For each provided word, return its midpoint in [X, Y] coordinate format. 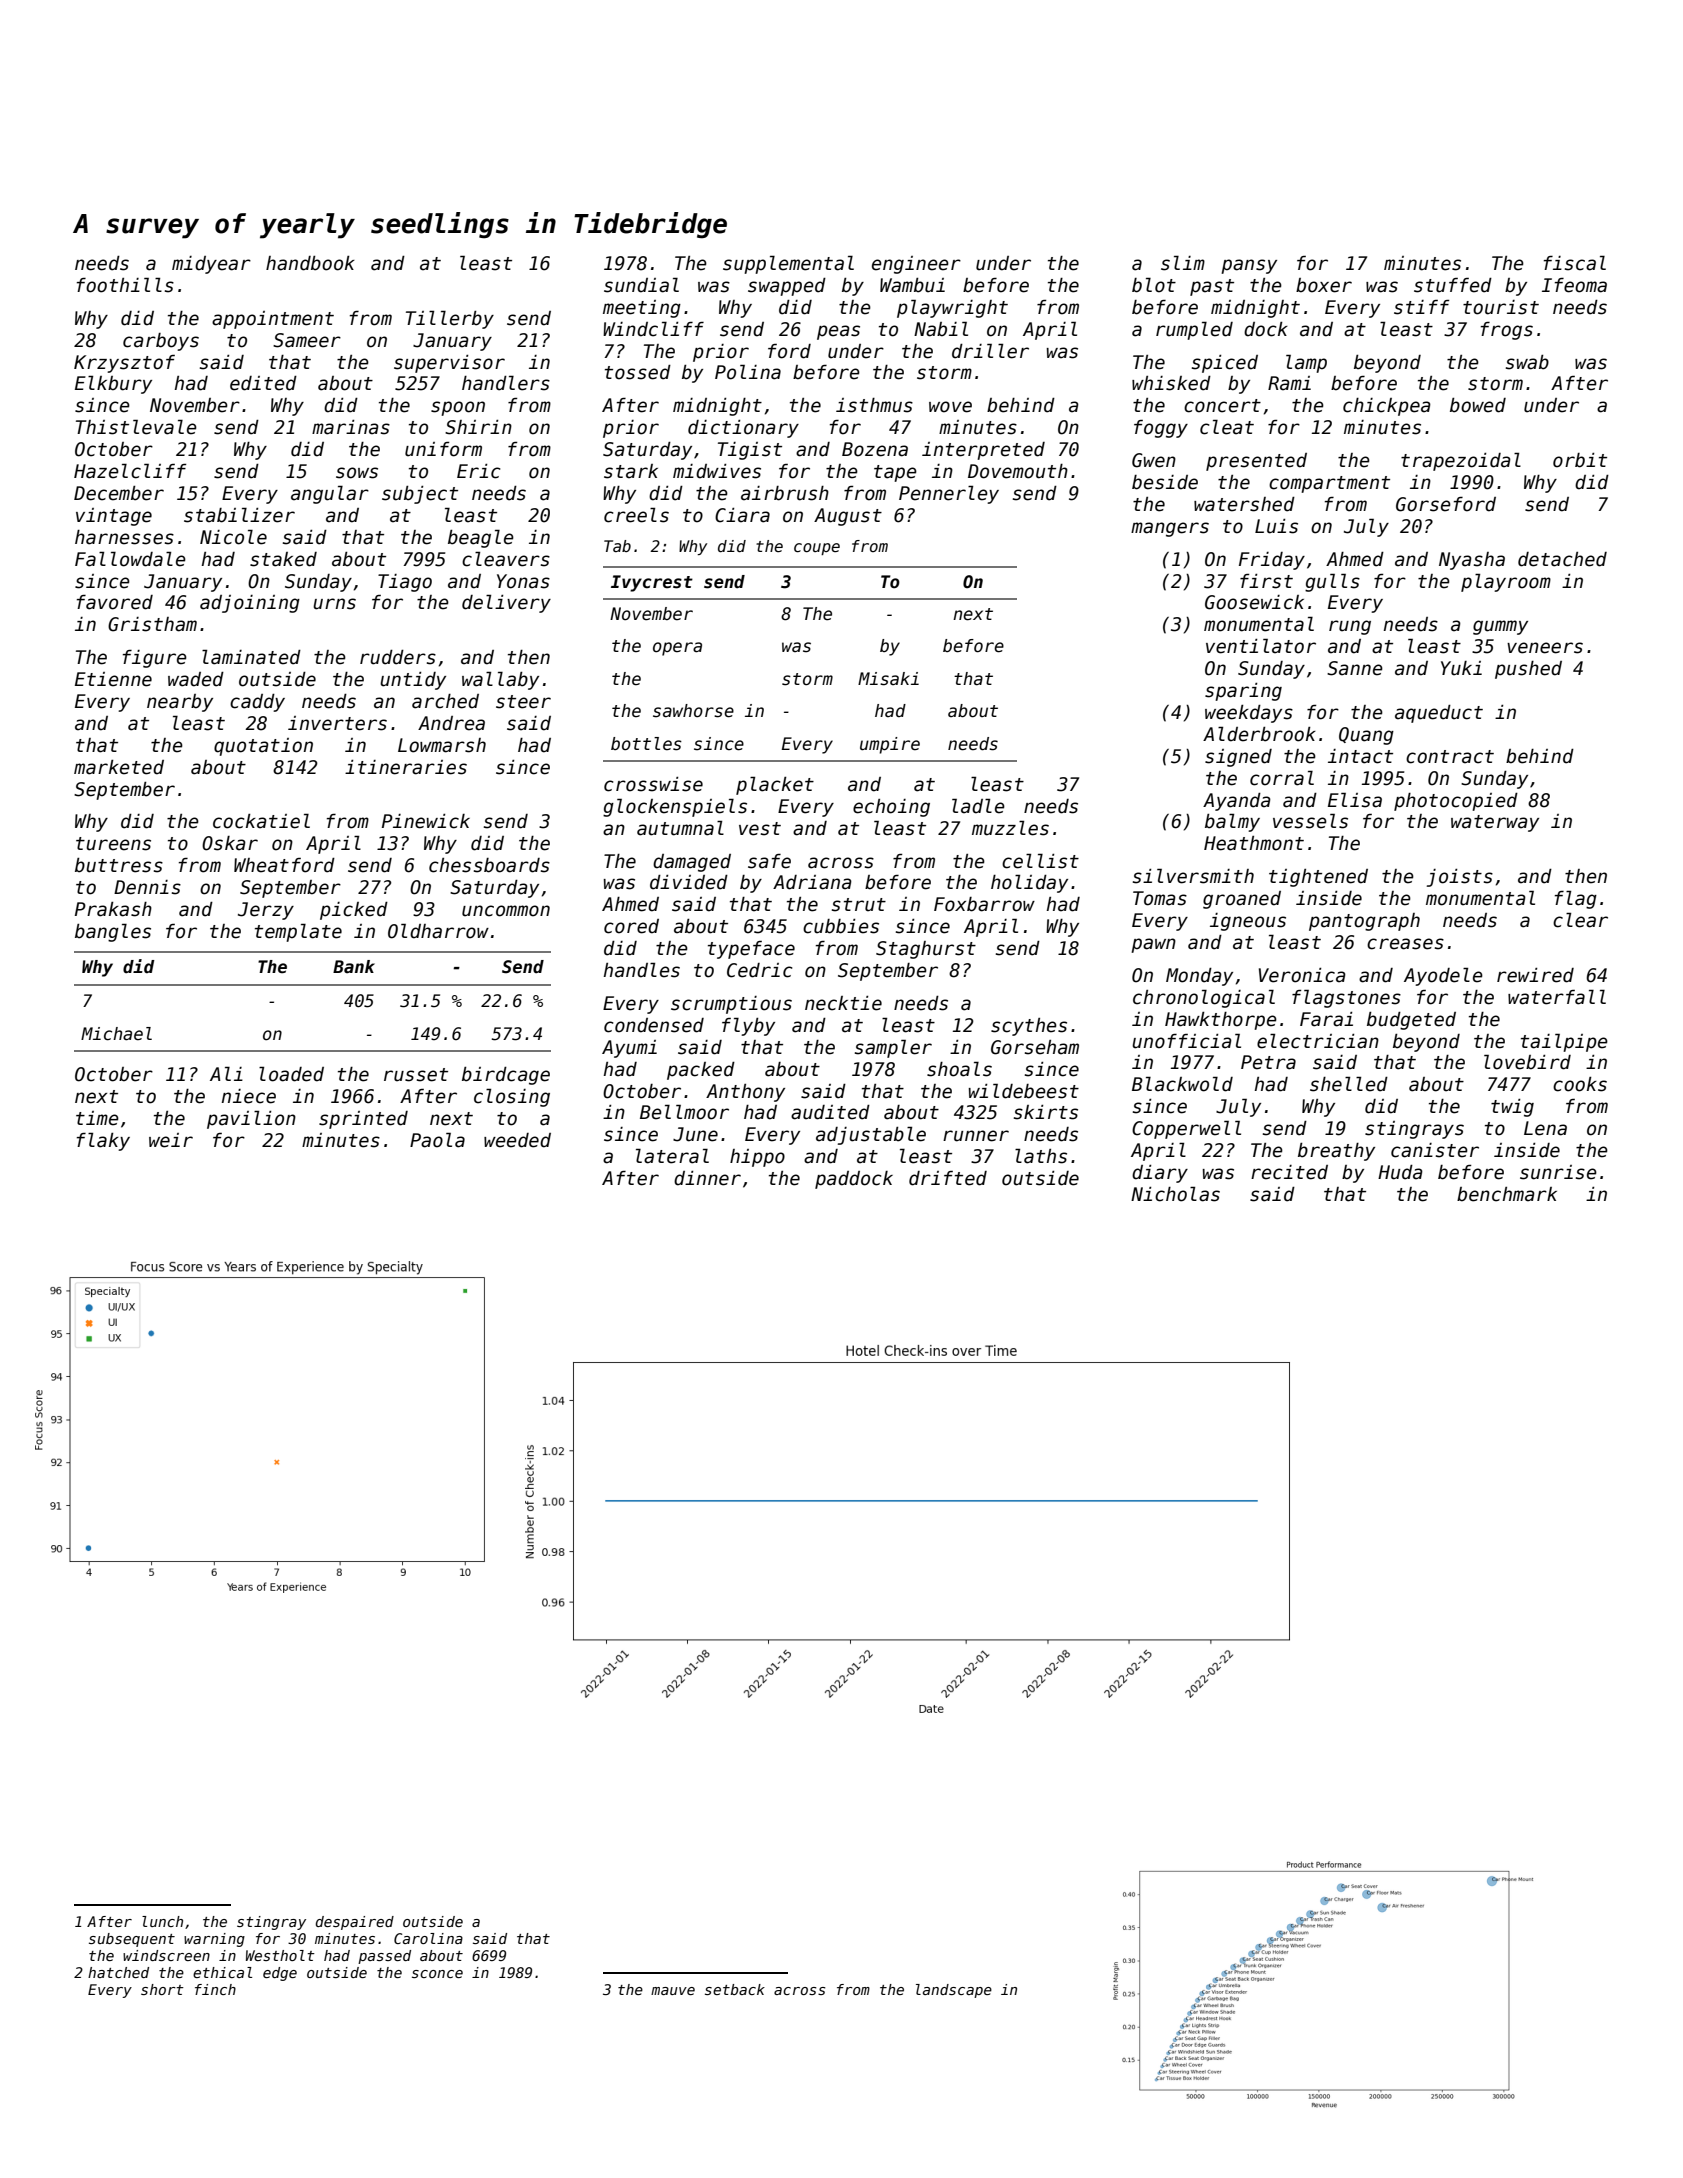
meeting [642, 309]
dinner [707, 1178]
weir [171, 1140]
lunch [162, 1921]
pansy [1249, 266]
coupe [817, 549]
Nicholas [1175, 1194]
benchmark [1507, 1194]
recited [1289, 1172]
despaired [355, 1923]
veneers [1545, 648]
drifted [948, 1178]
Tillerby [450, 319]
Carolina [428, 1938]
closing [512, 1097]
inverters [337, 723]
